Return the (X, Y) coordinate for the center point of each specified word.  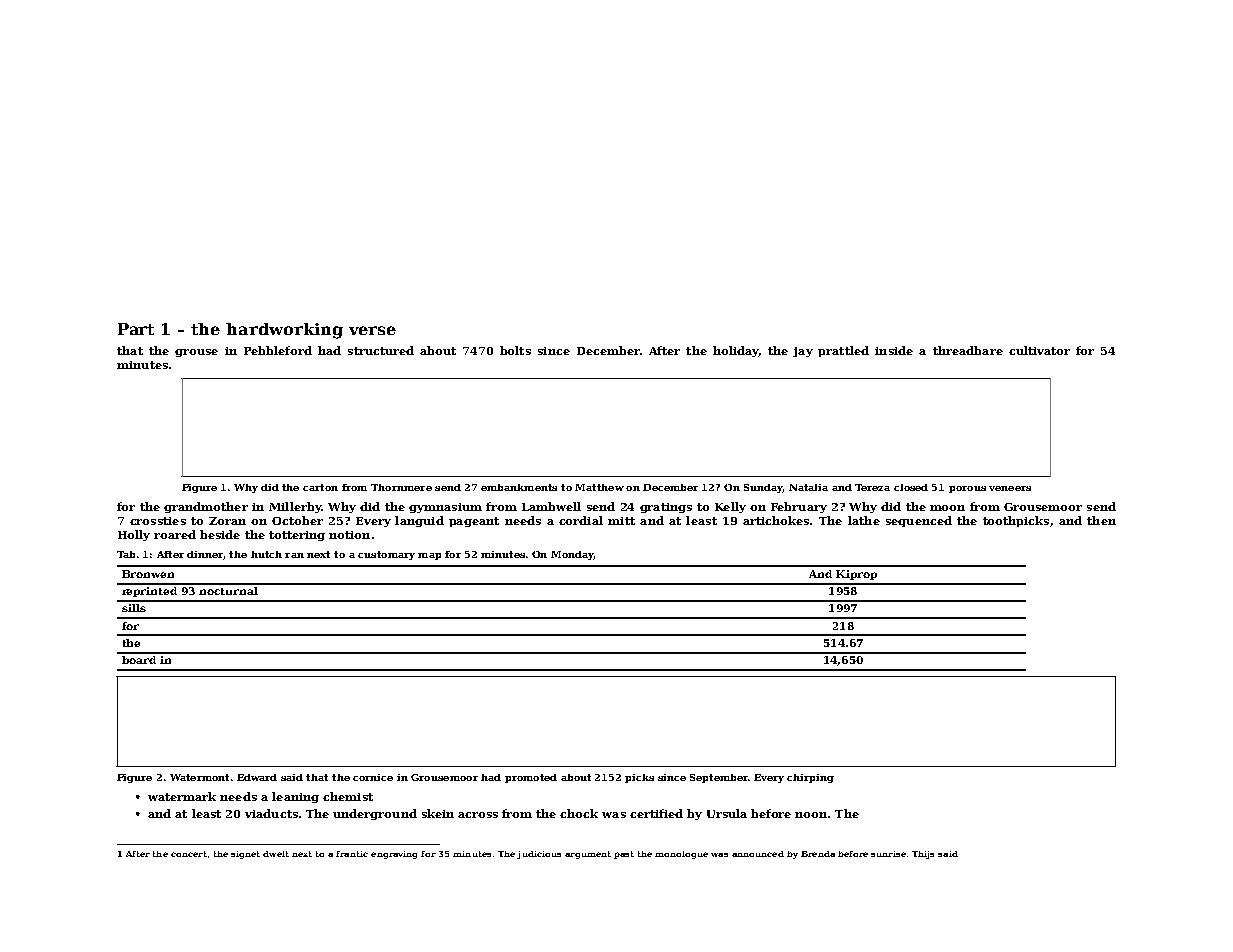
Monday (572, 555)
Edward (257, 777)
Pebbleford (278, 350)
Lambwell (551, 506)
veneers (1010, 488)
